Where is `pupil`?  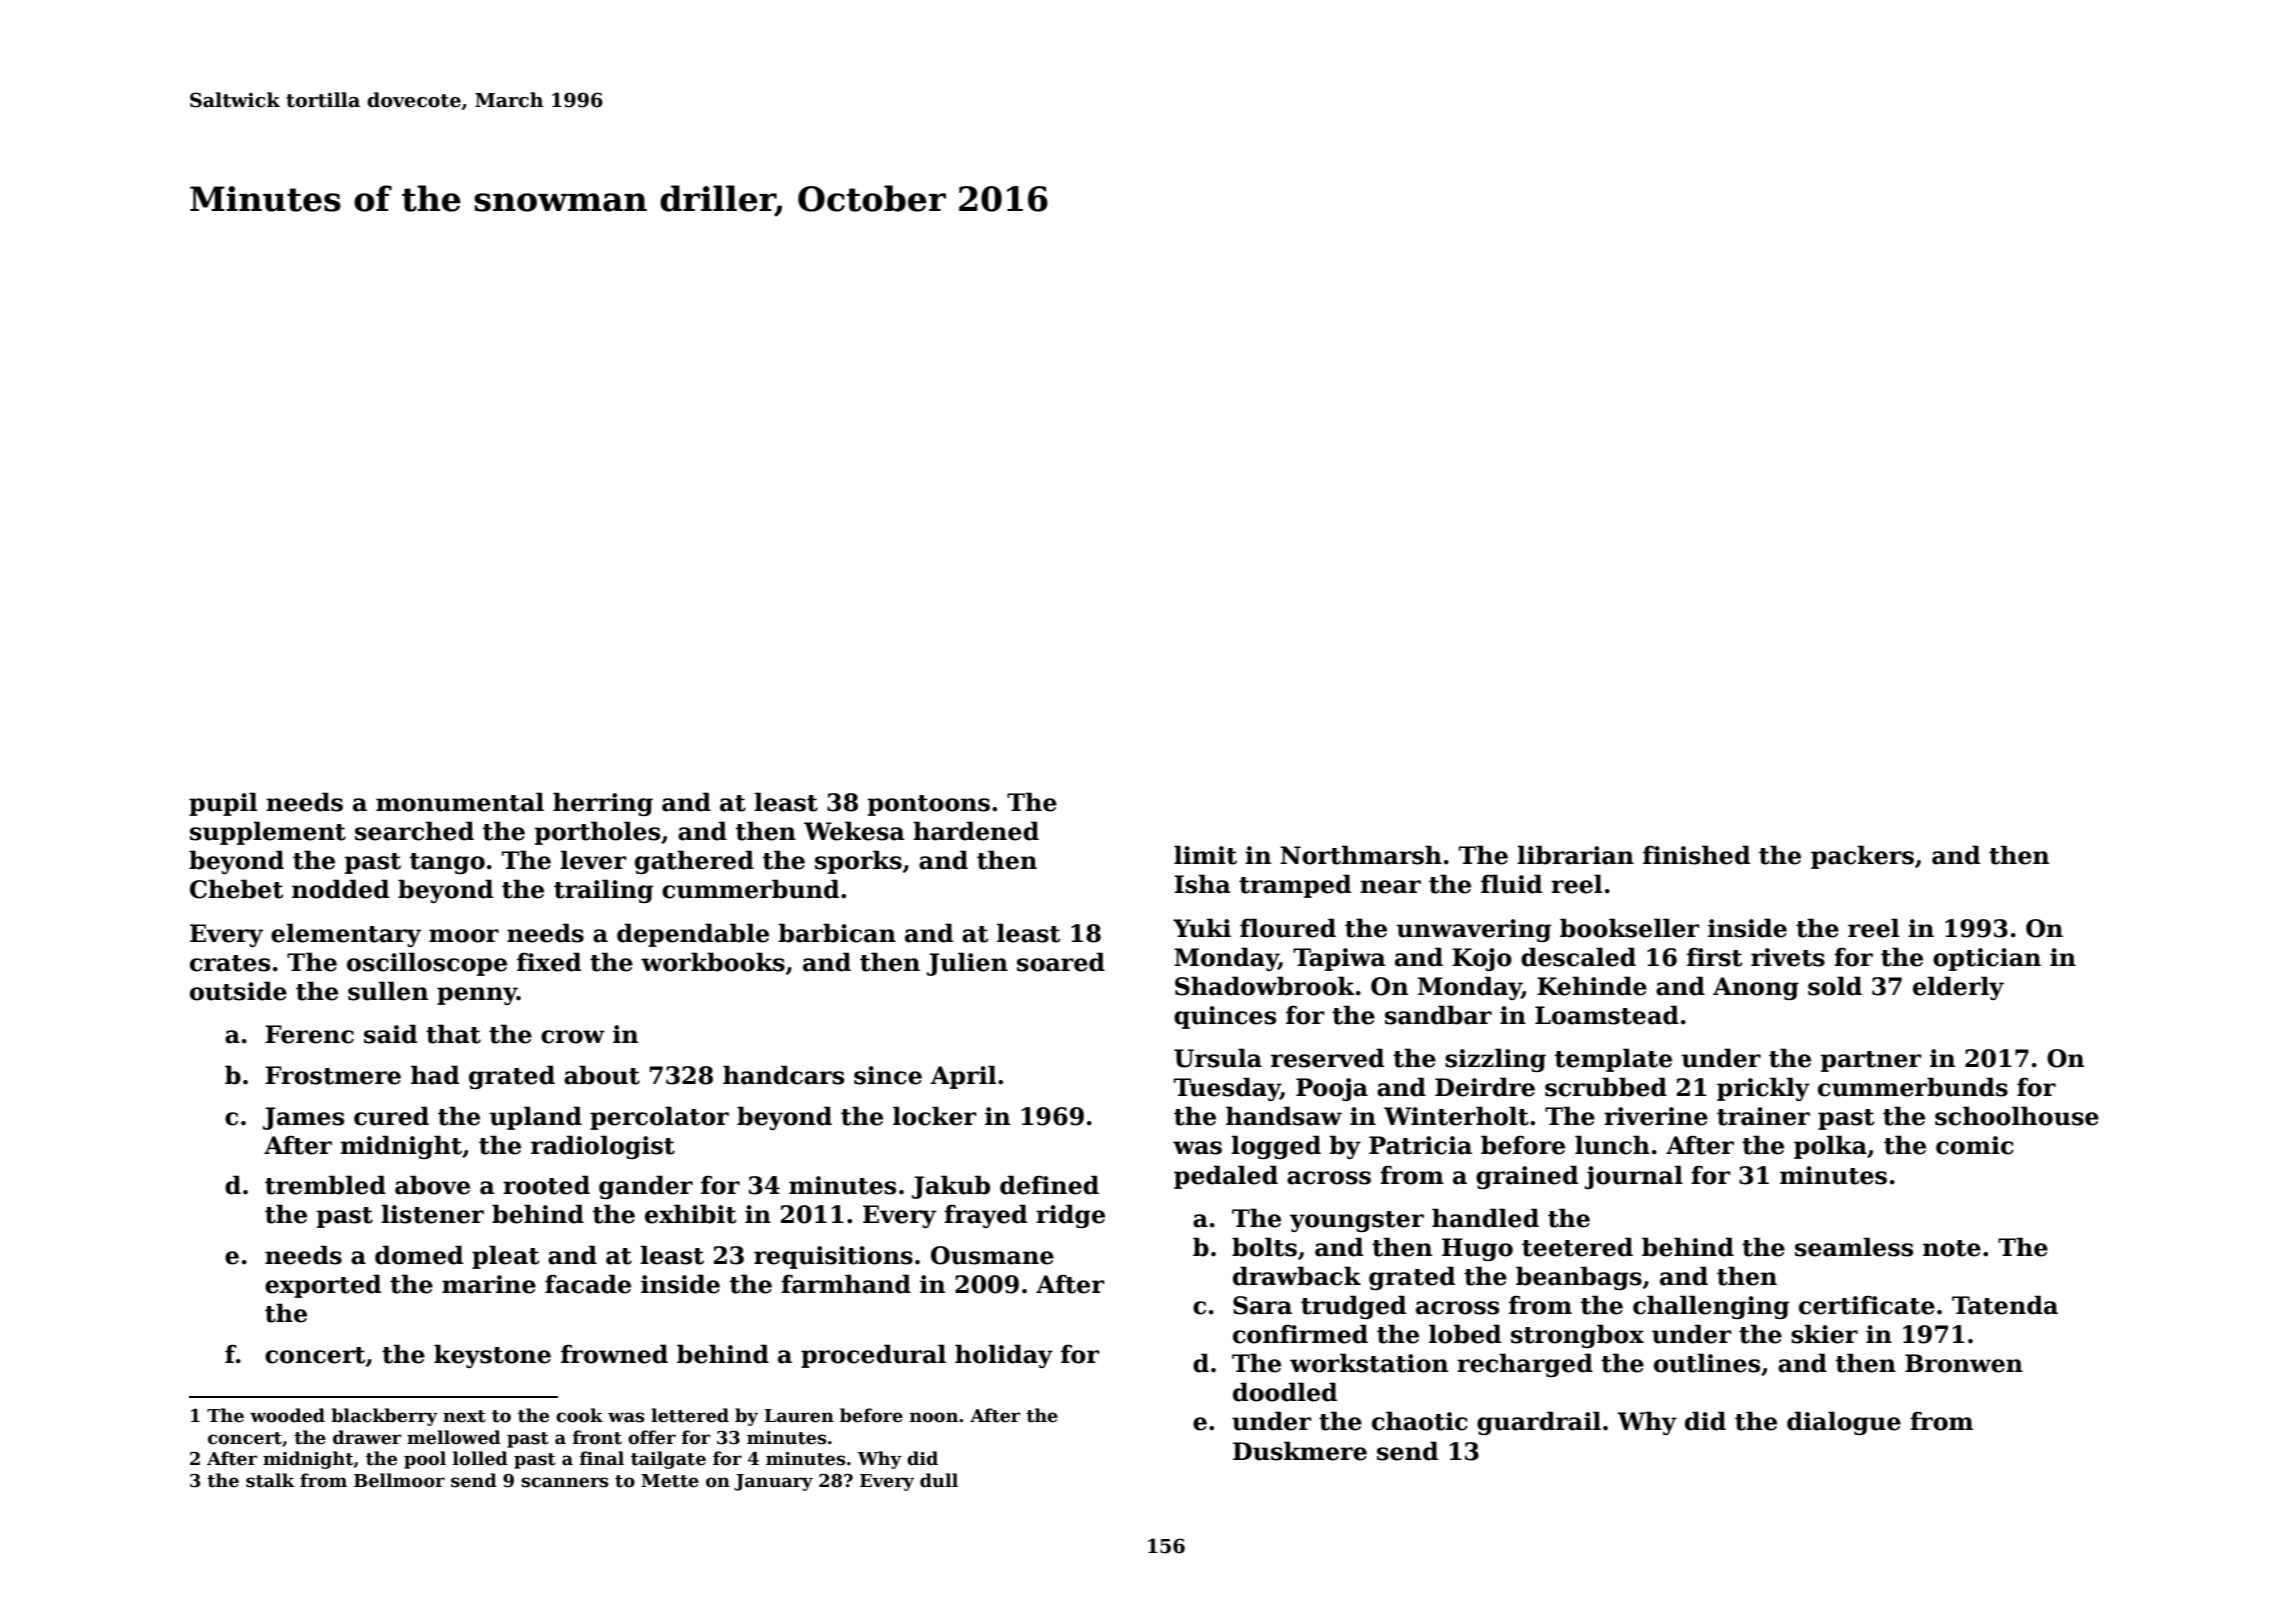 pupil is located at coordinates (223, 804).
